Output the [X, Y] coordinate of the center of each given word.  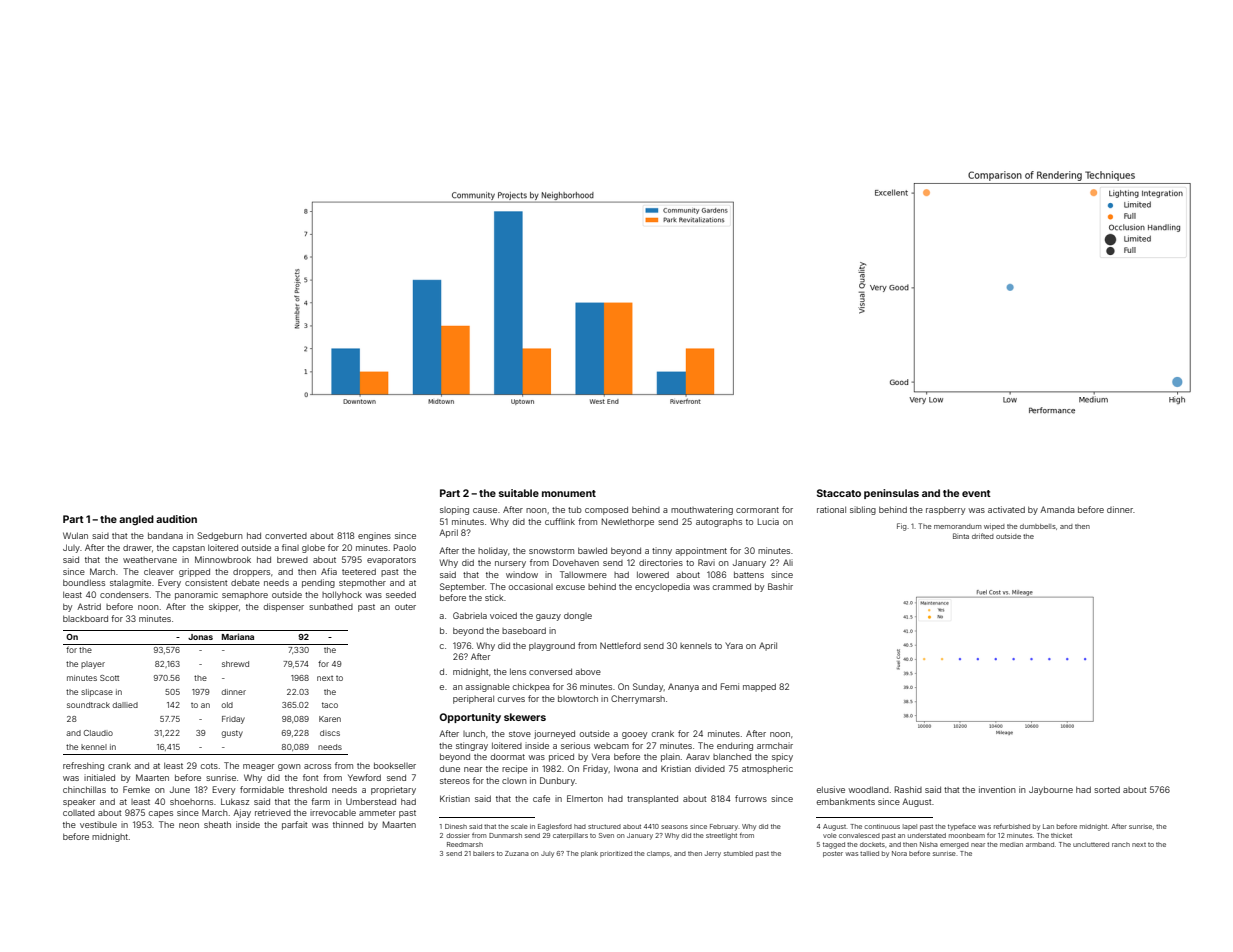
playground [552, 646]
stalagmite [130, 583]
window [522, 574]
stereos [455, 781]
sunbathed [331, 607]
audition [176, 519]
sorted [1107, 789]
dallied [125, 705]
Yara [734, 645]
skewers [525, 717]
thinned [348, 824]
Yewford [364, 777]
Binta [961, 536]
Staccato [839, 493]
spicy [782, 757]
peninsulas [891, 494]
